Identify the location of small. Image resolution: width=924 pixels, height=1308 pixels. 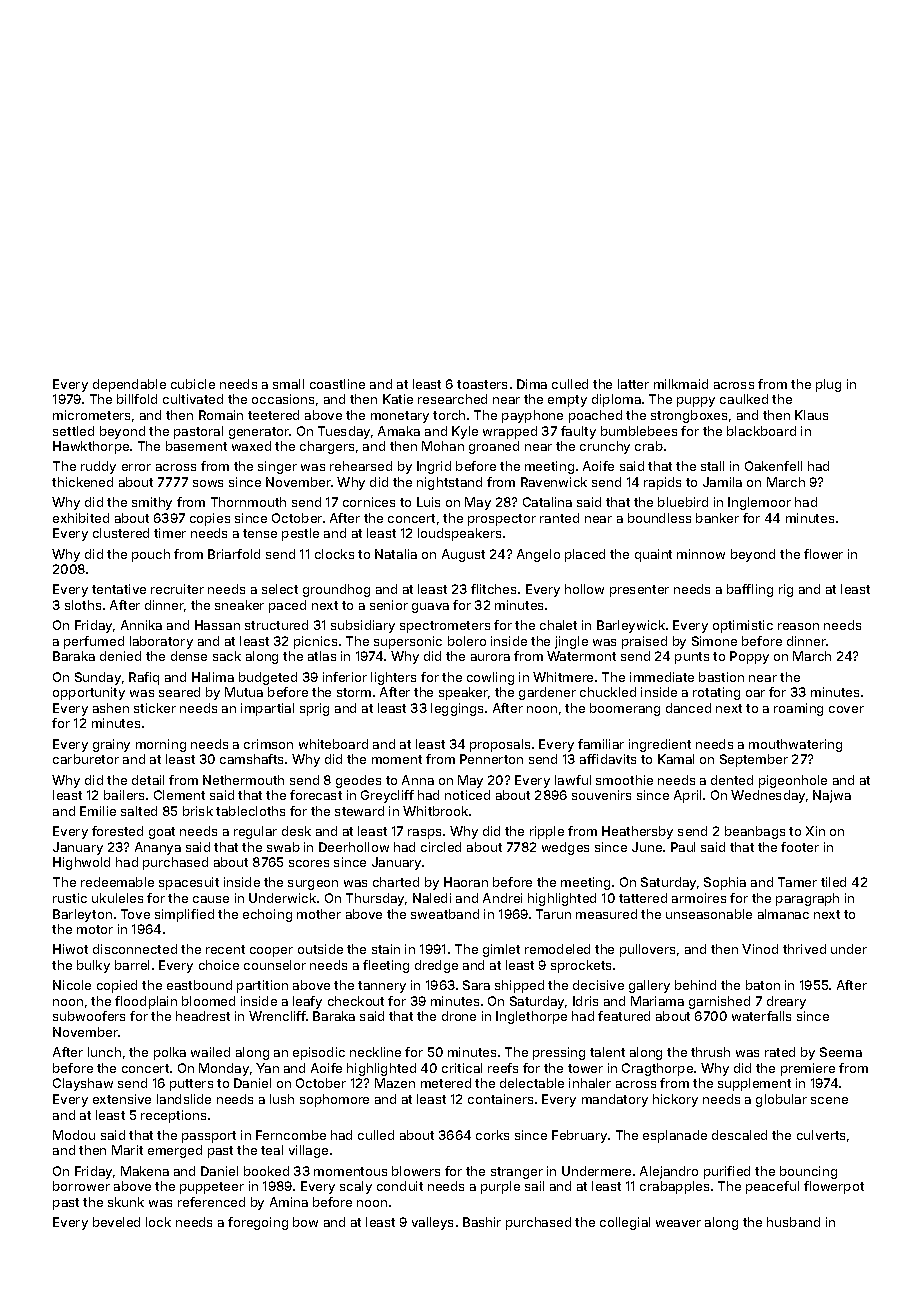
(288, 384).
